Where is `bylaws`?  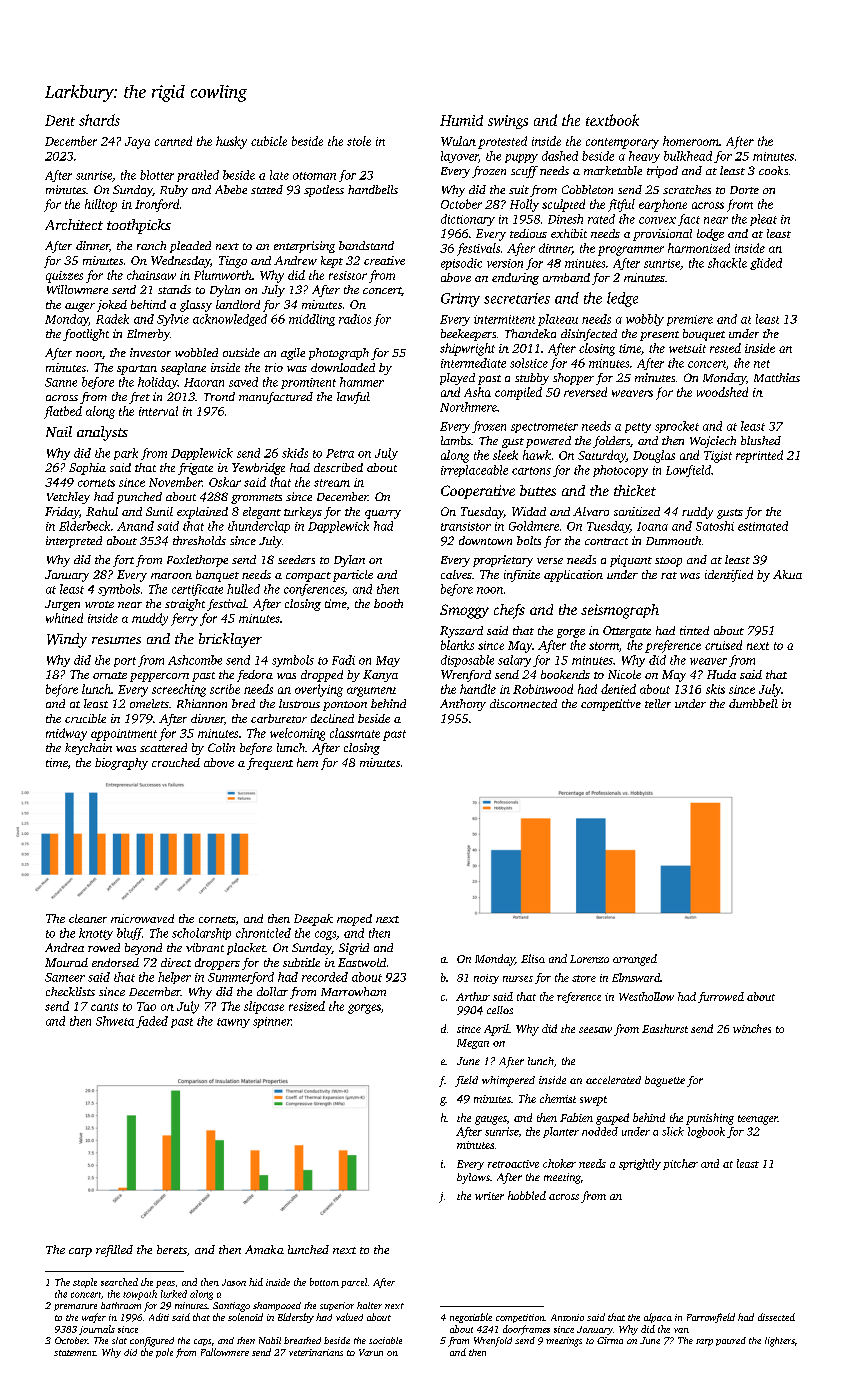 bylaws is located at coordinates (473, 1178).
